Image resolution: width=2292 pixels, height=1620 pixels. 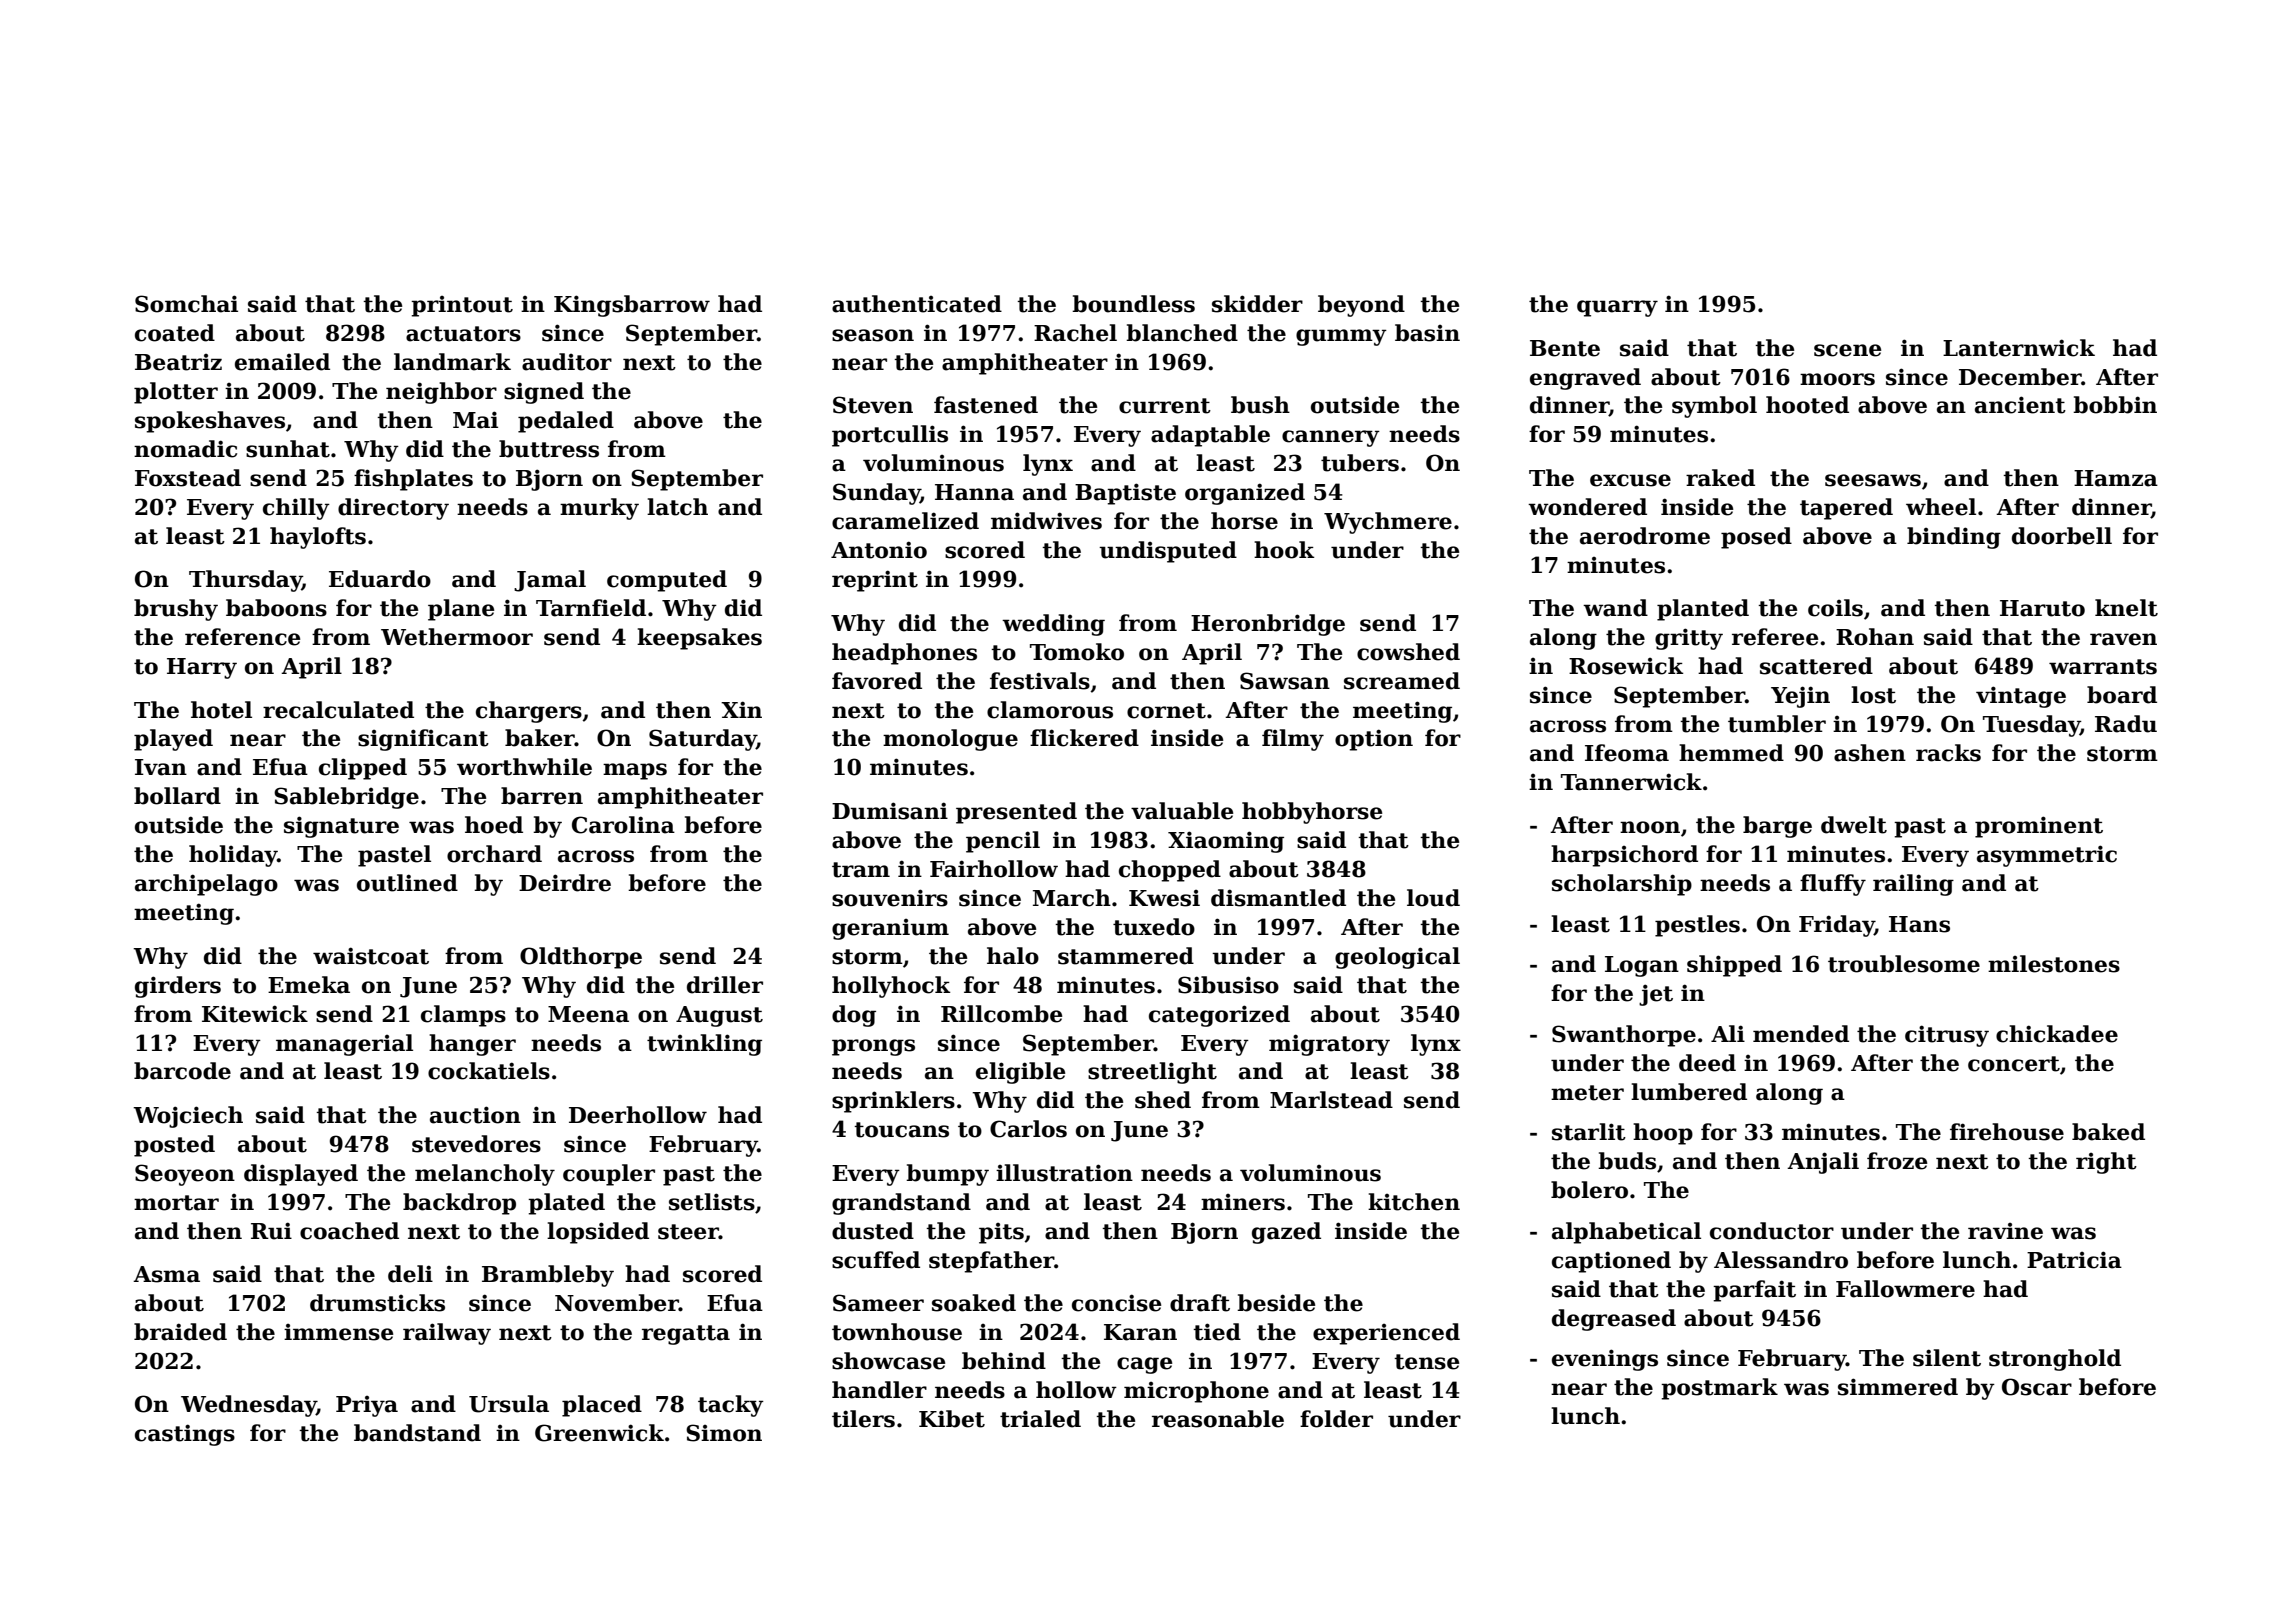 What do you see at coordinates (363, 769) in the document?
I see `clipped` at bounding box center [363, 769].
